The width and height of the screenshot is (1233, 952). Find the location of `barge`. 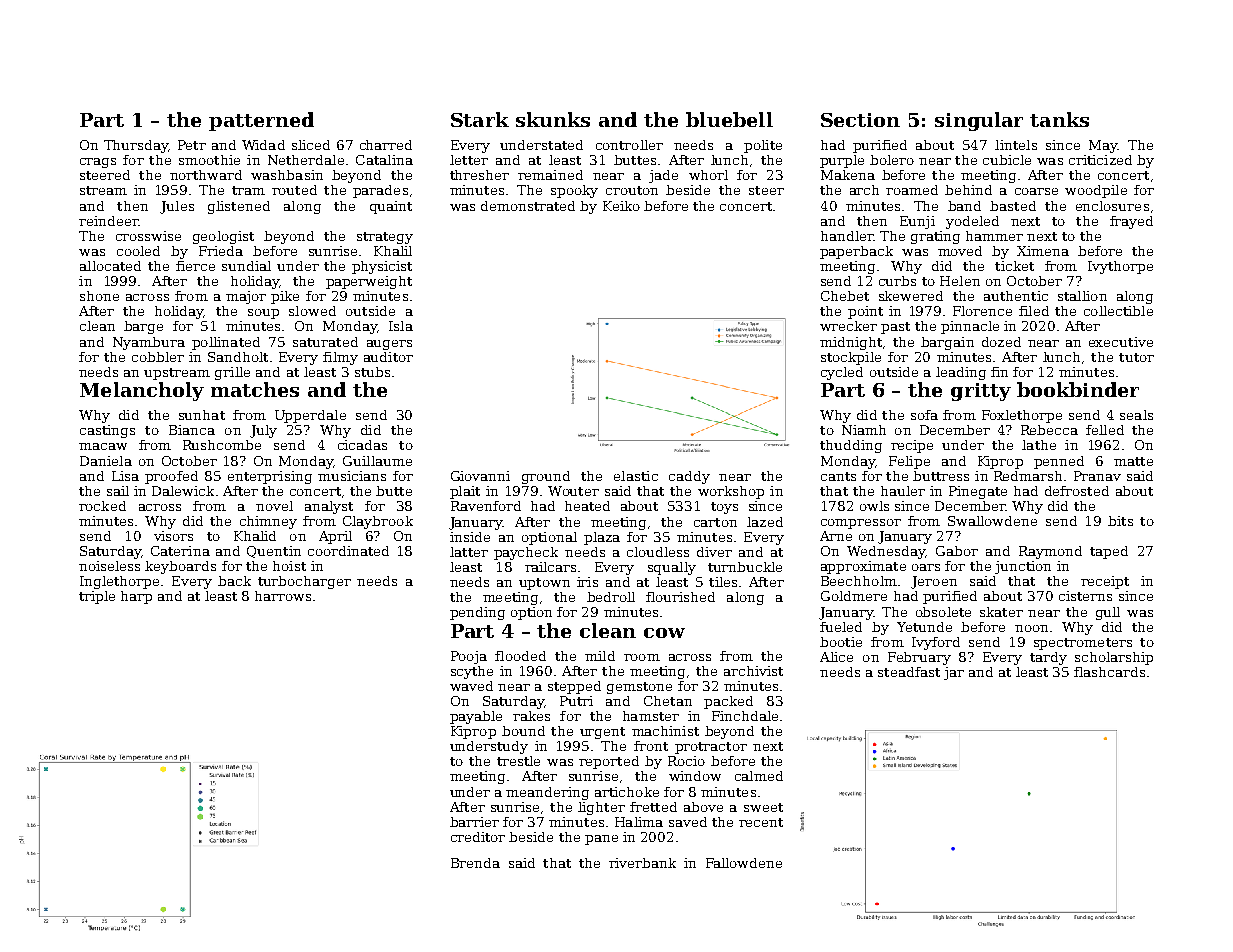

barge is located at coordinates (143, 327).
